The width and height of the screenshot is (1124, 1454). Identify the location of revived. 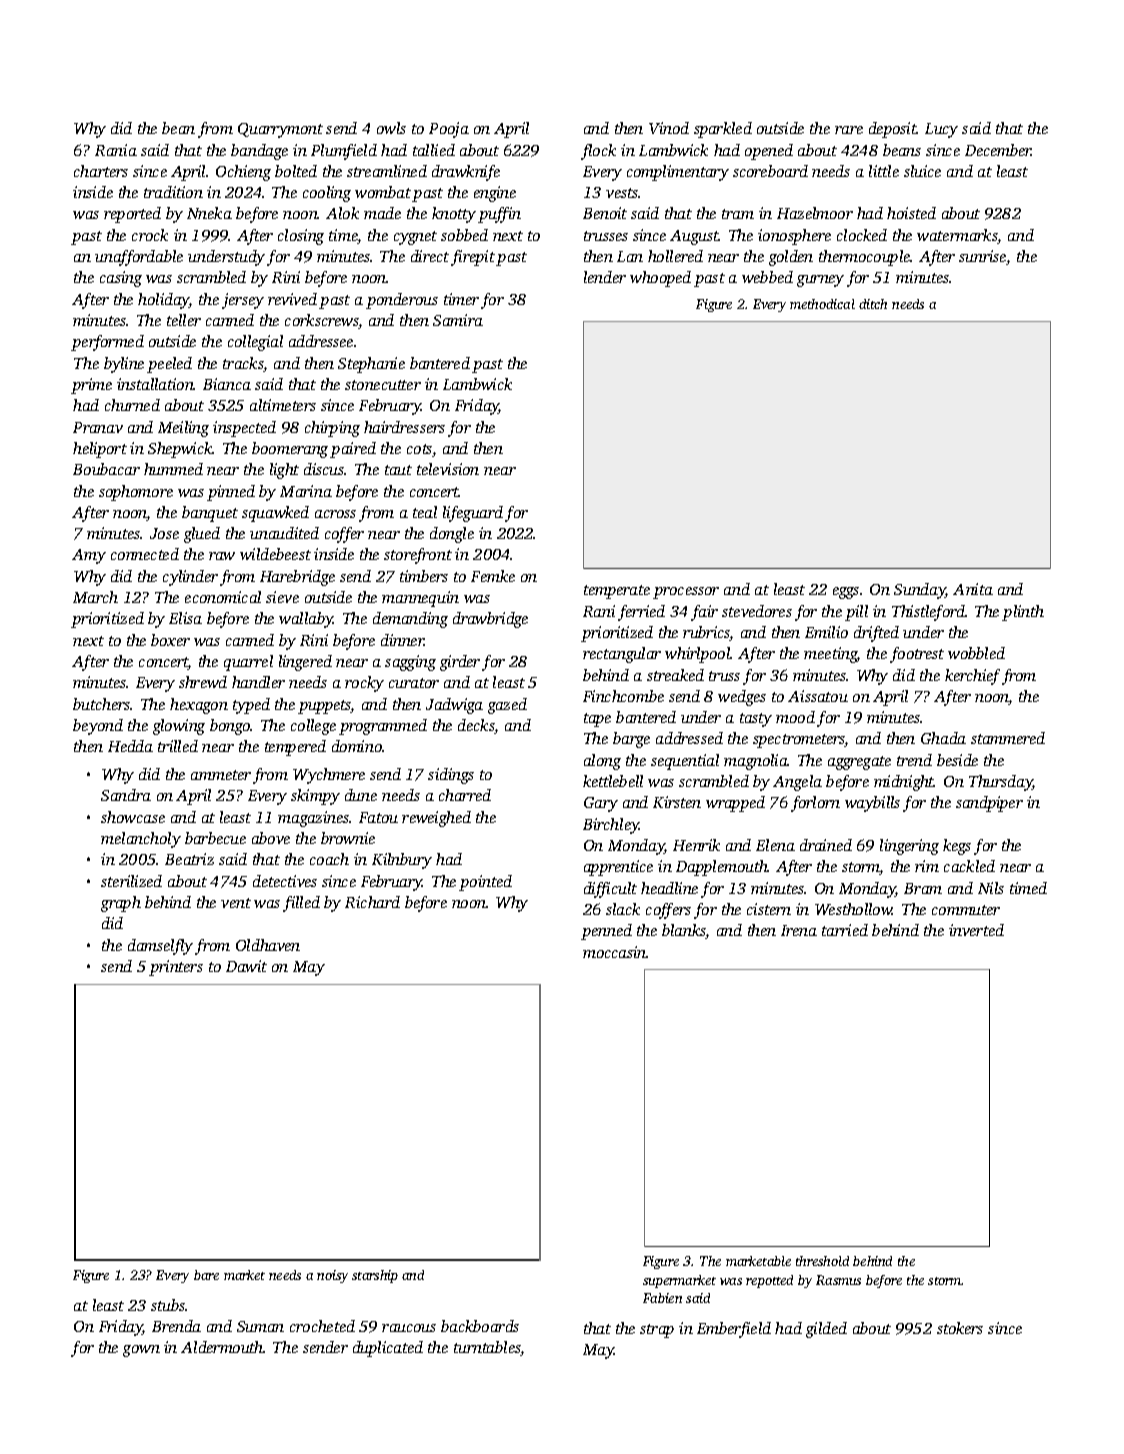
(292, 299).
